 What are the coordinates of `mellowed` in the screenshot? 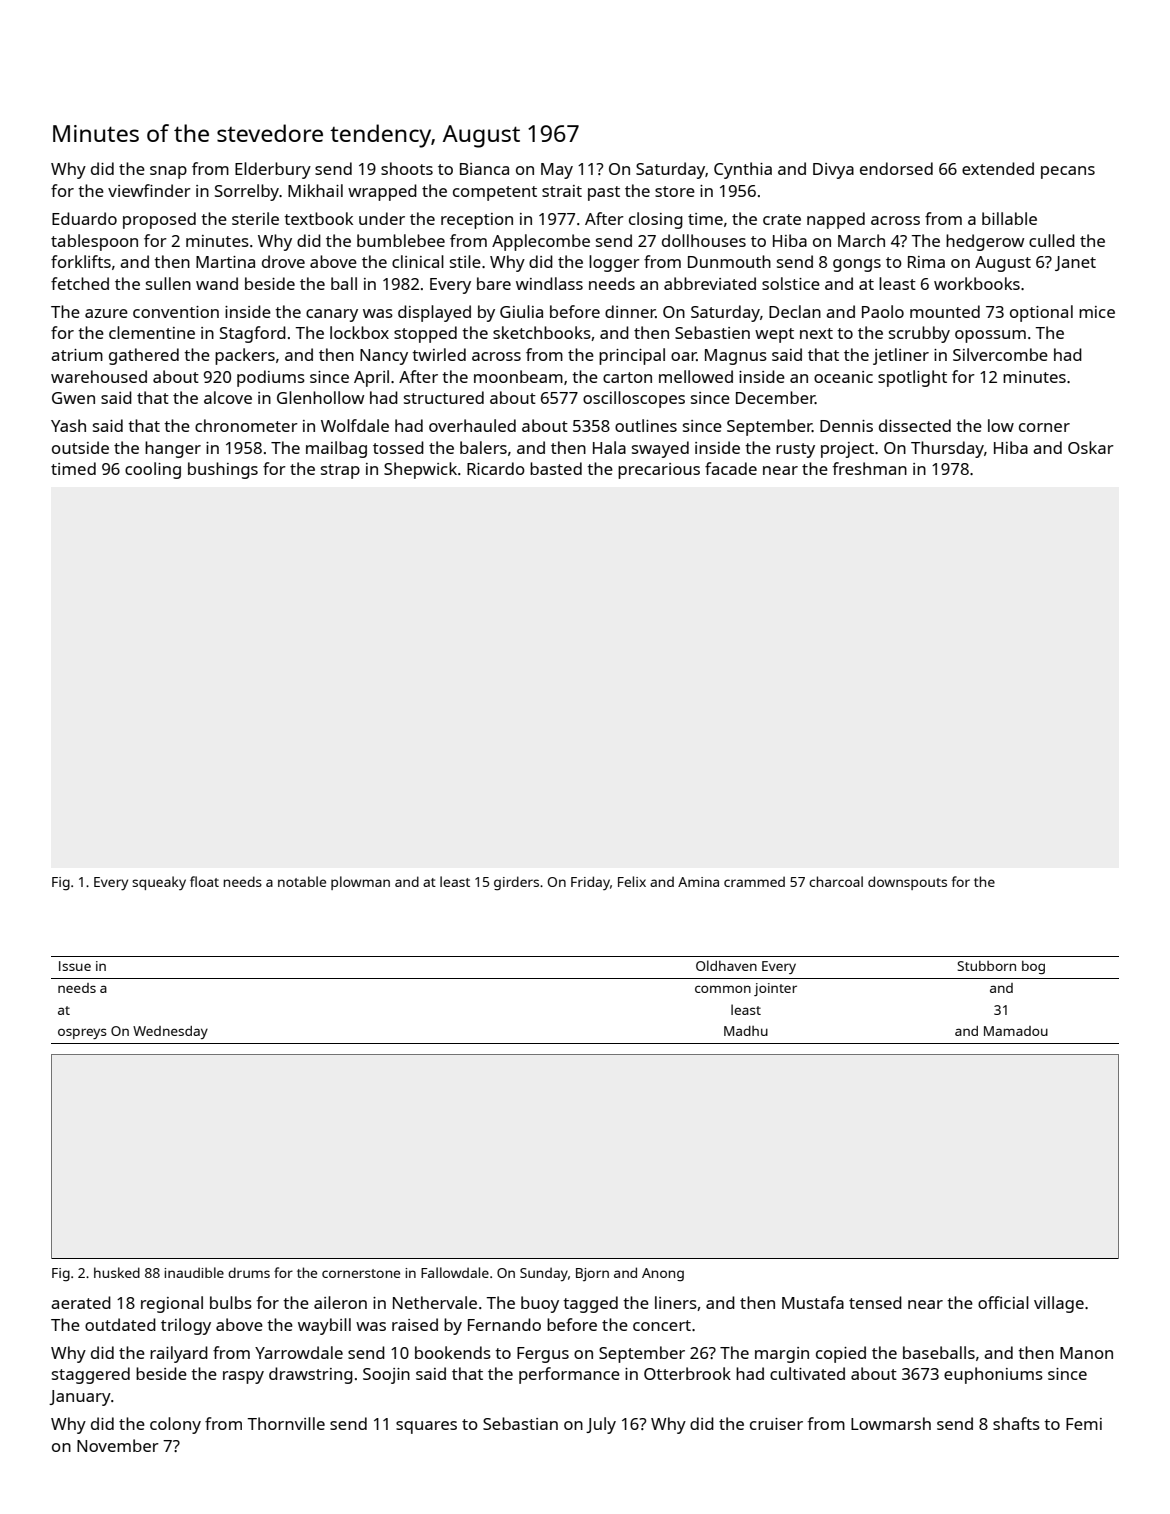 It's located at (696, 376).
